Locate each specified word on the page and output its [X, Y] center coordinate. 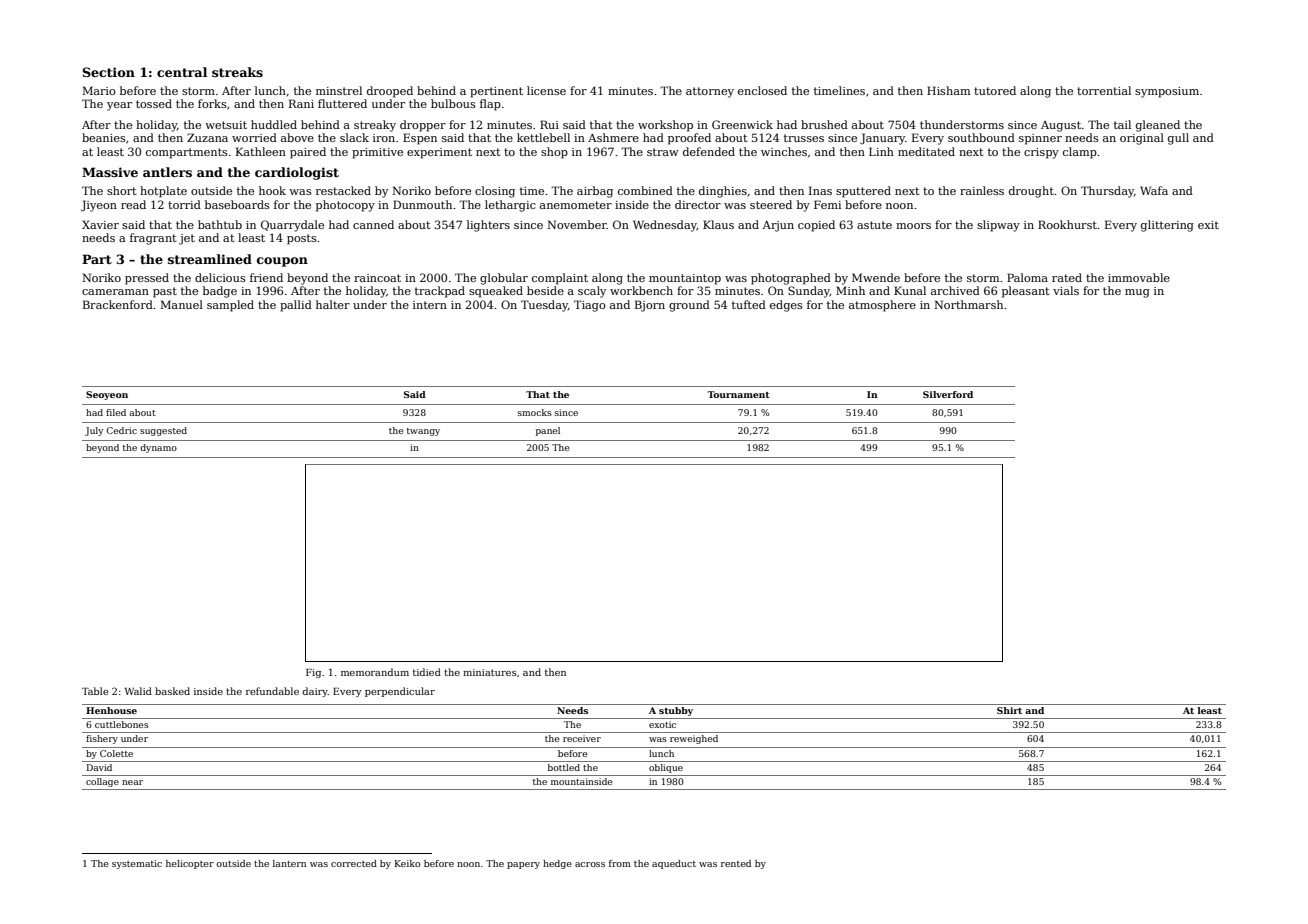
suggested [163, 431]
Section [108, 72]
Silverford [948, 394]
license [546, 90]
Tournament [738, 394]
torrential [1104, 90]
